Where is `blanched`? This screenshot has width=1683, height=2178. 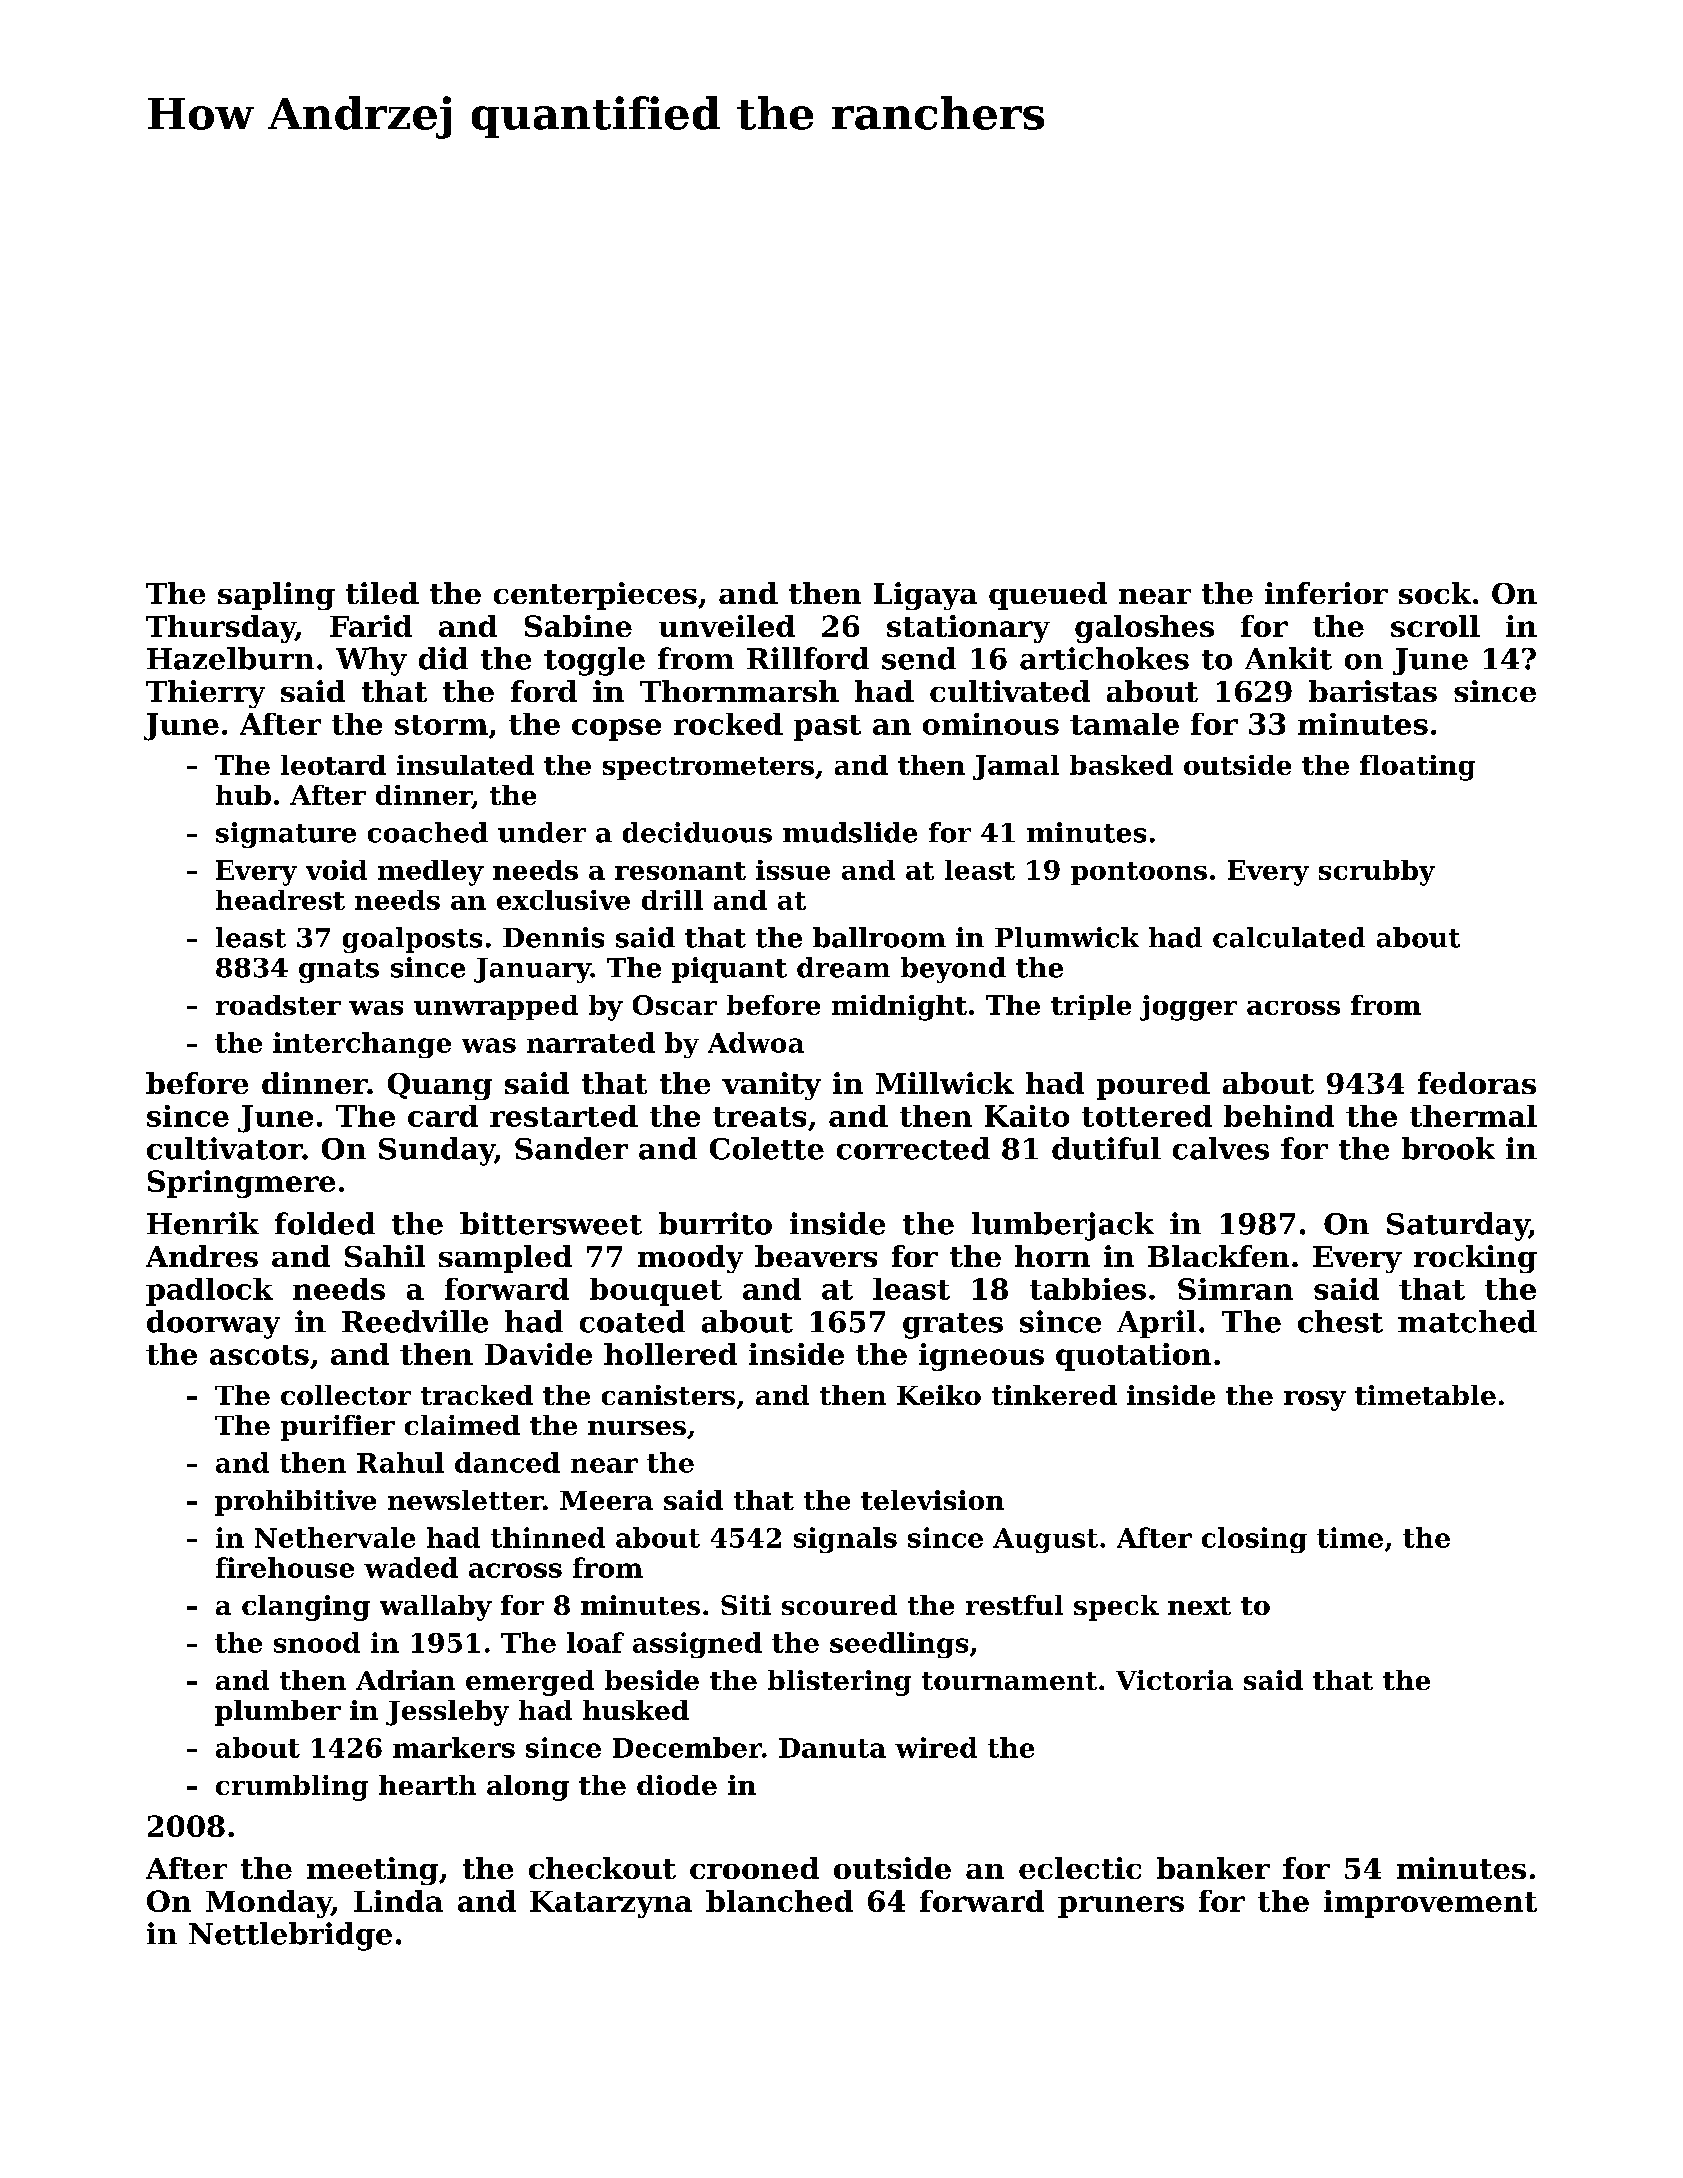
blanched is located at coordinates (779, 1901).
